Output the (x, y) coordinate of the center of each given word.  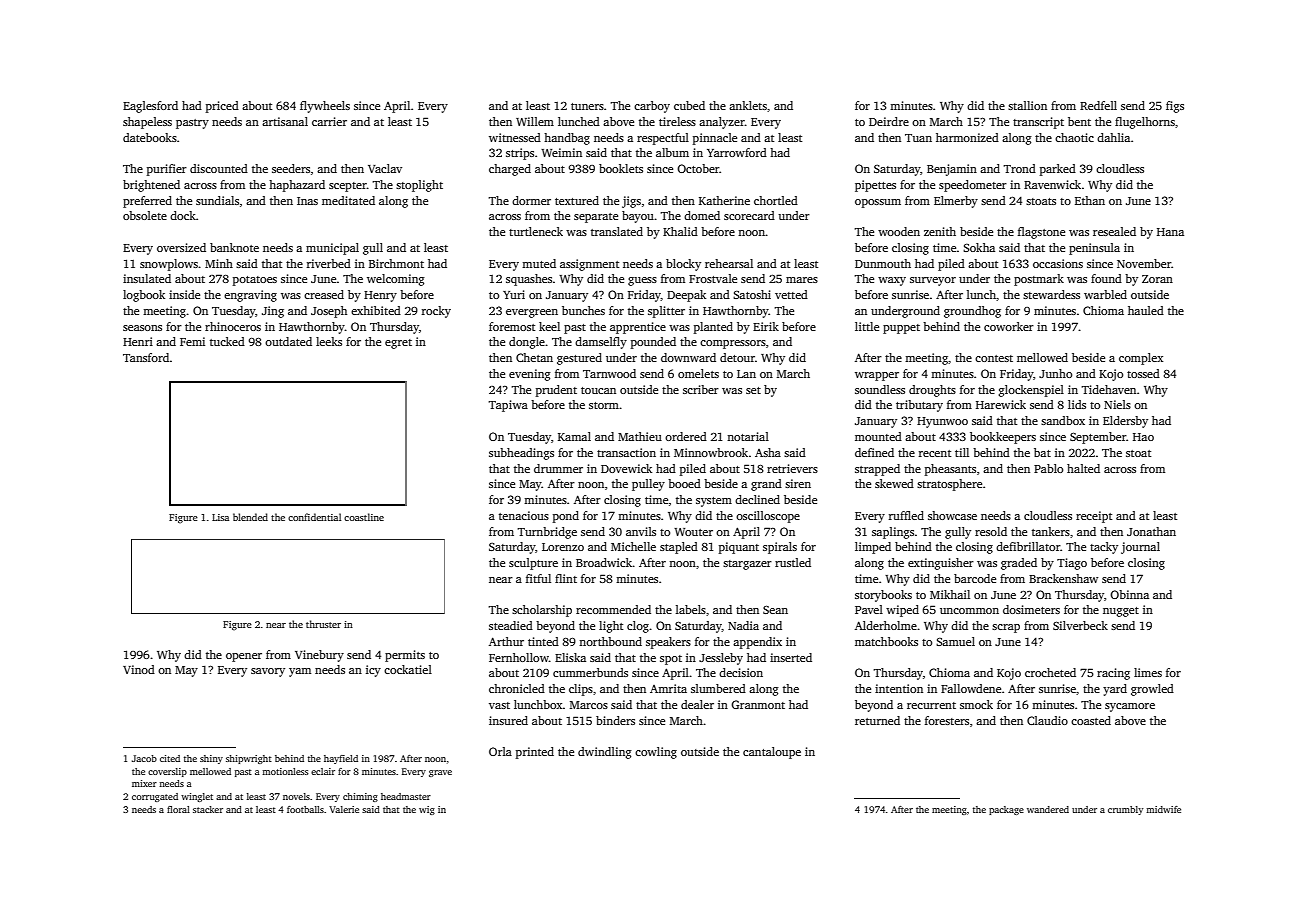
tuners (587, 106)
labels (691, 609)
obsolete (145, 215)
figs (1175, 107)
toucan (598, 390)
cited (170, 758)
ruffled (906, 515)
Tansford (146, 357)
